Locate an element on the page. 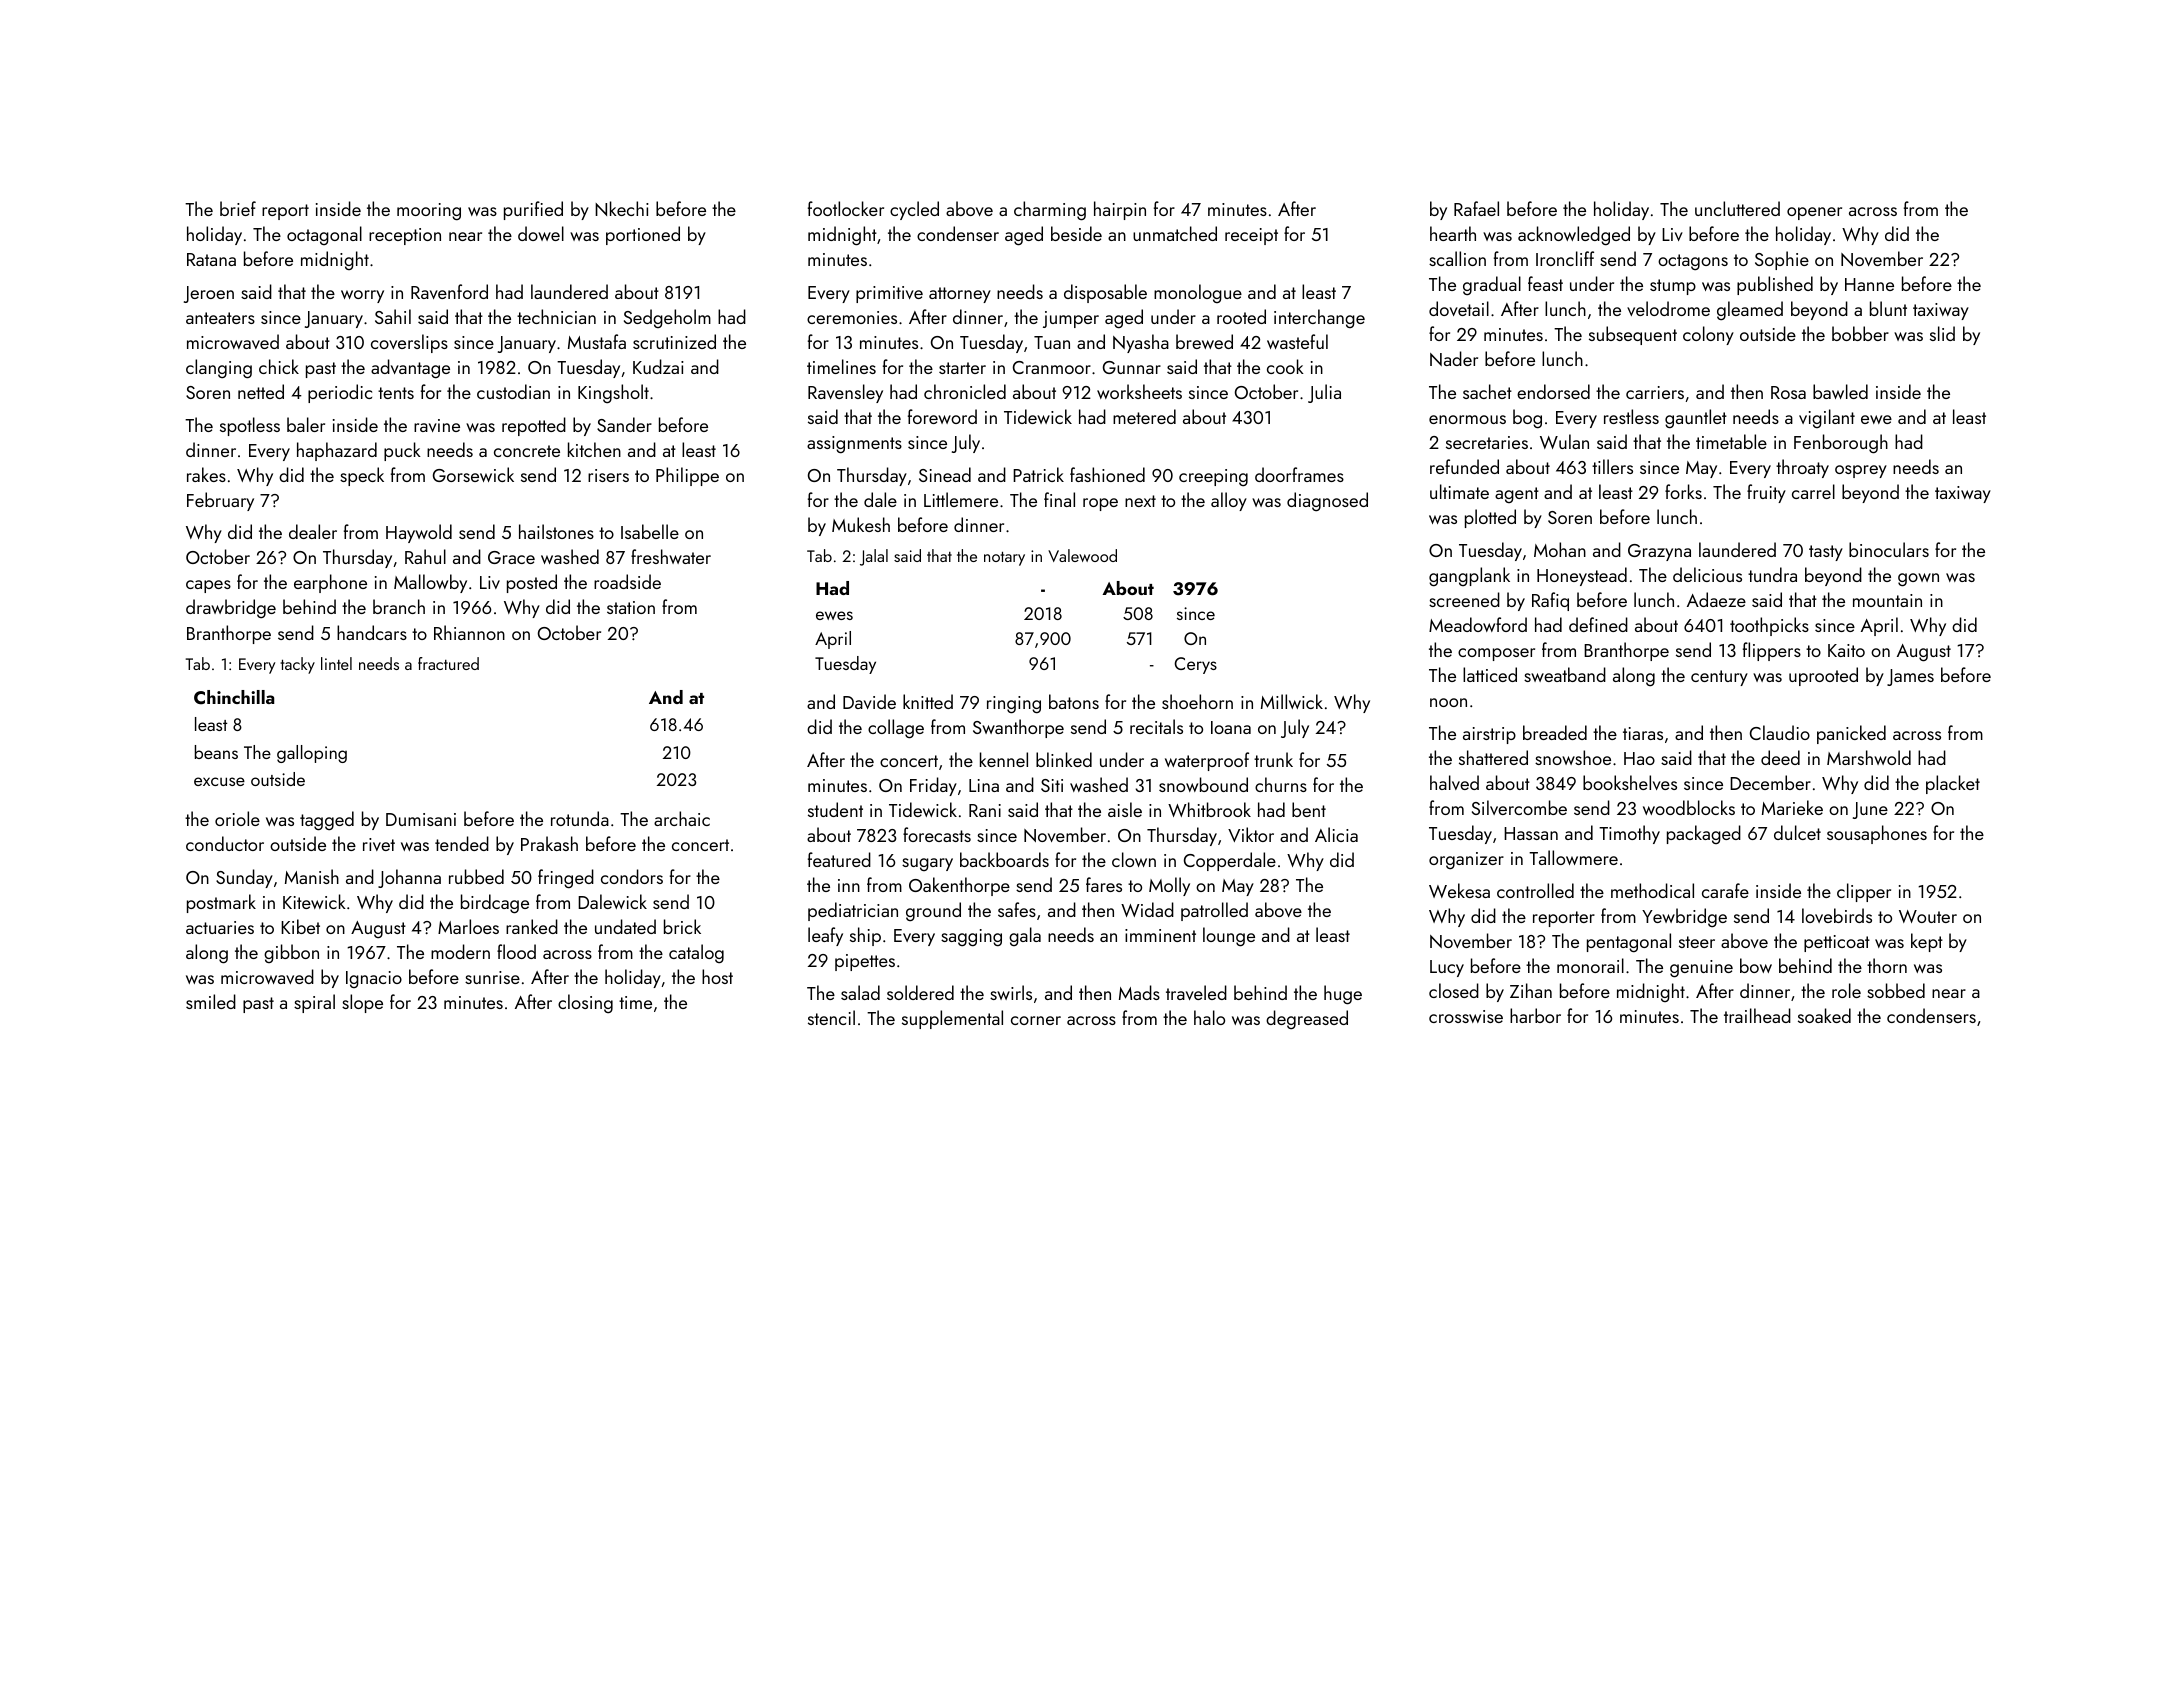 This image has width=2178, height=1683. opener is located at coordinates (1814, 213).
